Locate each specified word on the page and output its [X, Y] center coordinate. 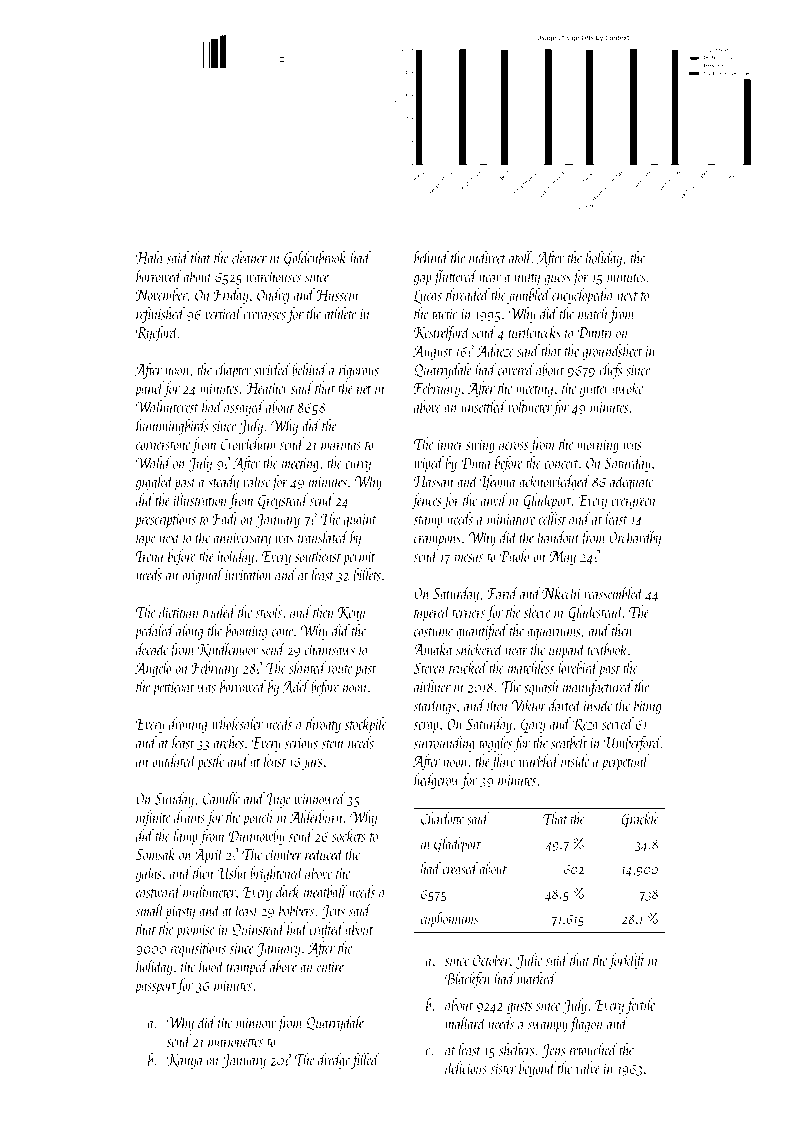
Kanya [185, 1061]
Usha [231, 872]
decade [152, 648]
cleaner [249, 257]
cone [282, 633]
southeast [318, 555]
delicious [466, 1067]
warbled [539, 760]
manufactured [598, 688]
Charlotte [442, 818]
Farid [502, 593]
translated [323, 537]
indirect [487, 257]
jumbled [529, 296]
